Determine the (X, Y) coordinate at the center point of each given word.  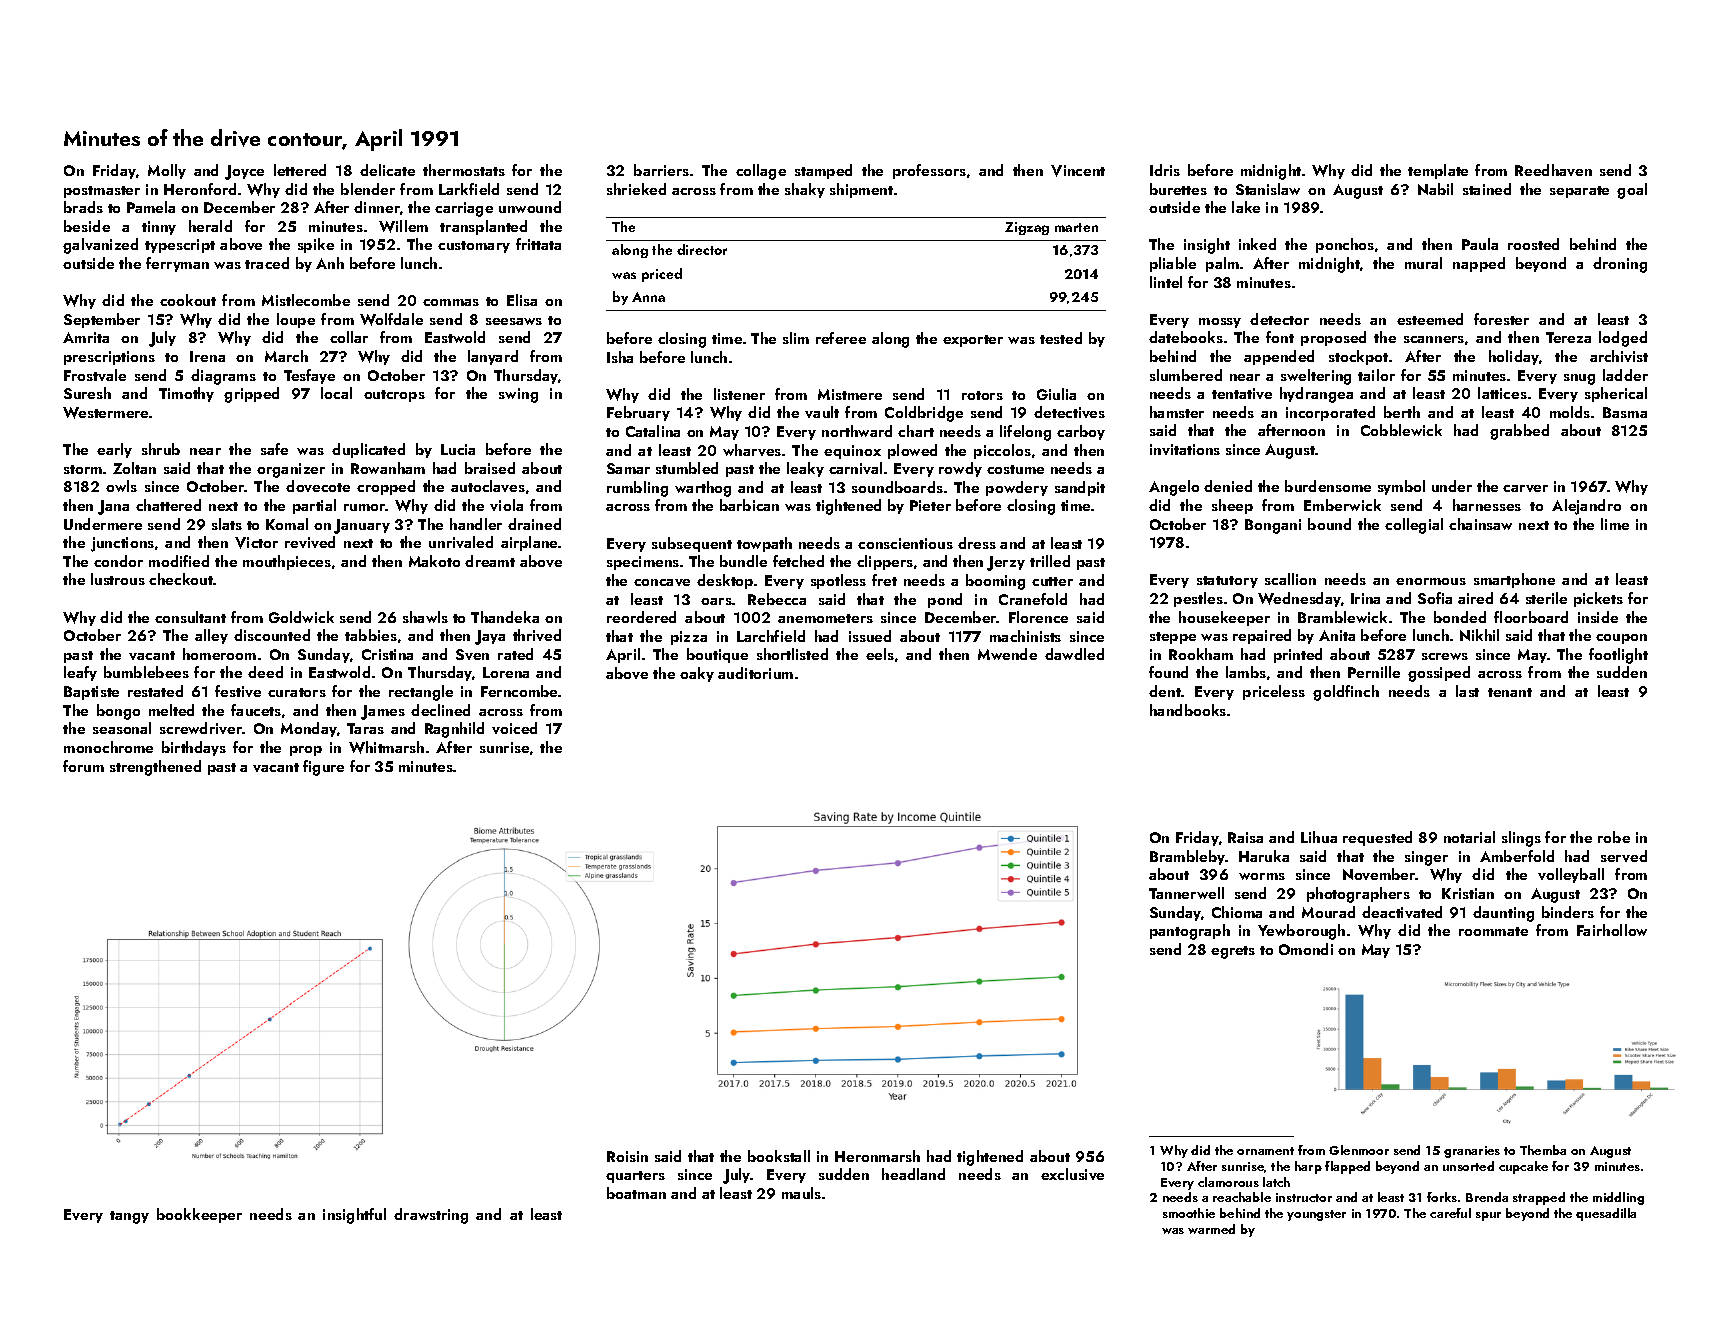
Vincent (1078, 171)
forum (83, 766)
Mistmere (850, 394)
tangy (129, 1217)
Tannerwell (1186, 893)
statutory (1227, 582)
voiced (514, 728)
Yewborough (1301, 932)
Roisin (627, 1156)
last (1467, 691)
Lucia (458, 449)
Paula (1480, 244)
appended (1279, 357)
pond (945, 600)
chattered (168, 505)
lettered (300, 170)
